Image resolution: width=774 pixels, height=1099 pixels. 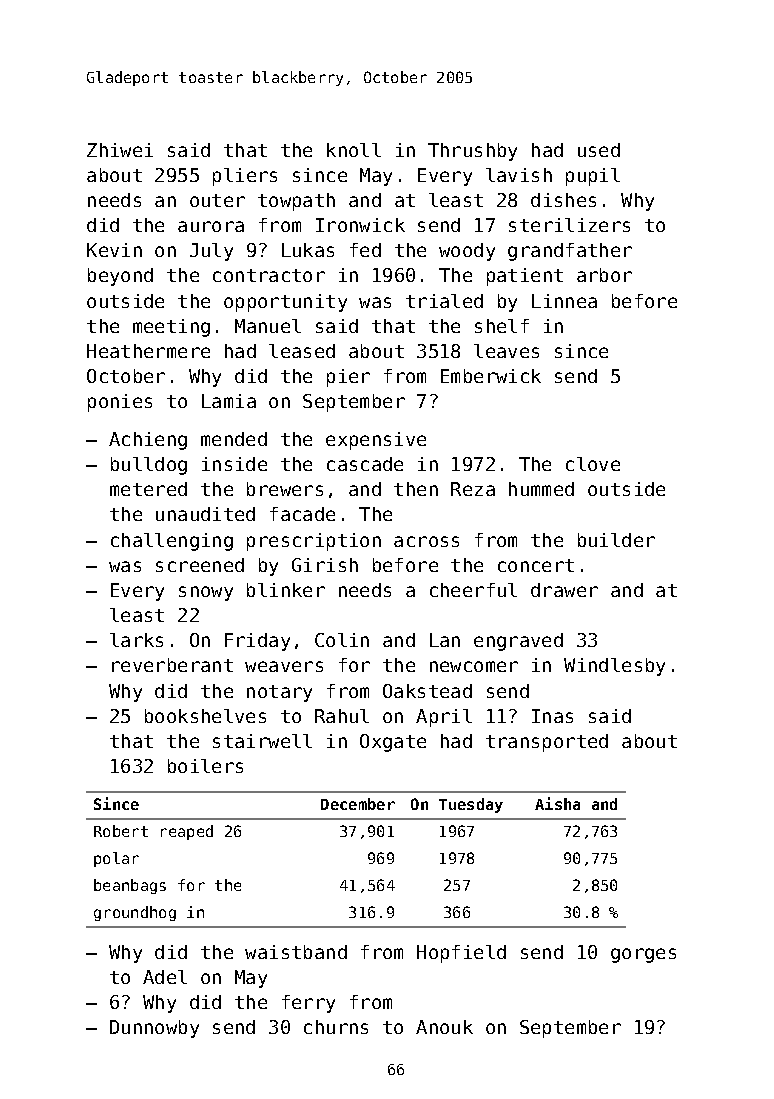 I want to click on Zhiwei, so click(x=120, y=150).
